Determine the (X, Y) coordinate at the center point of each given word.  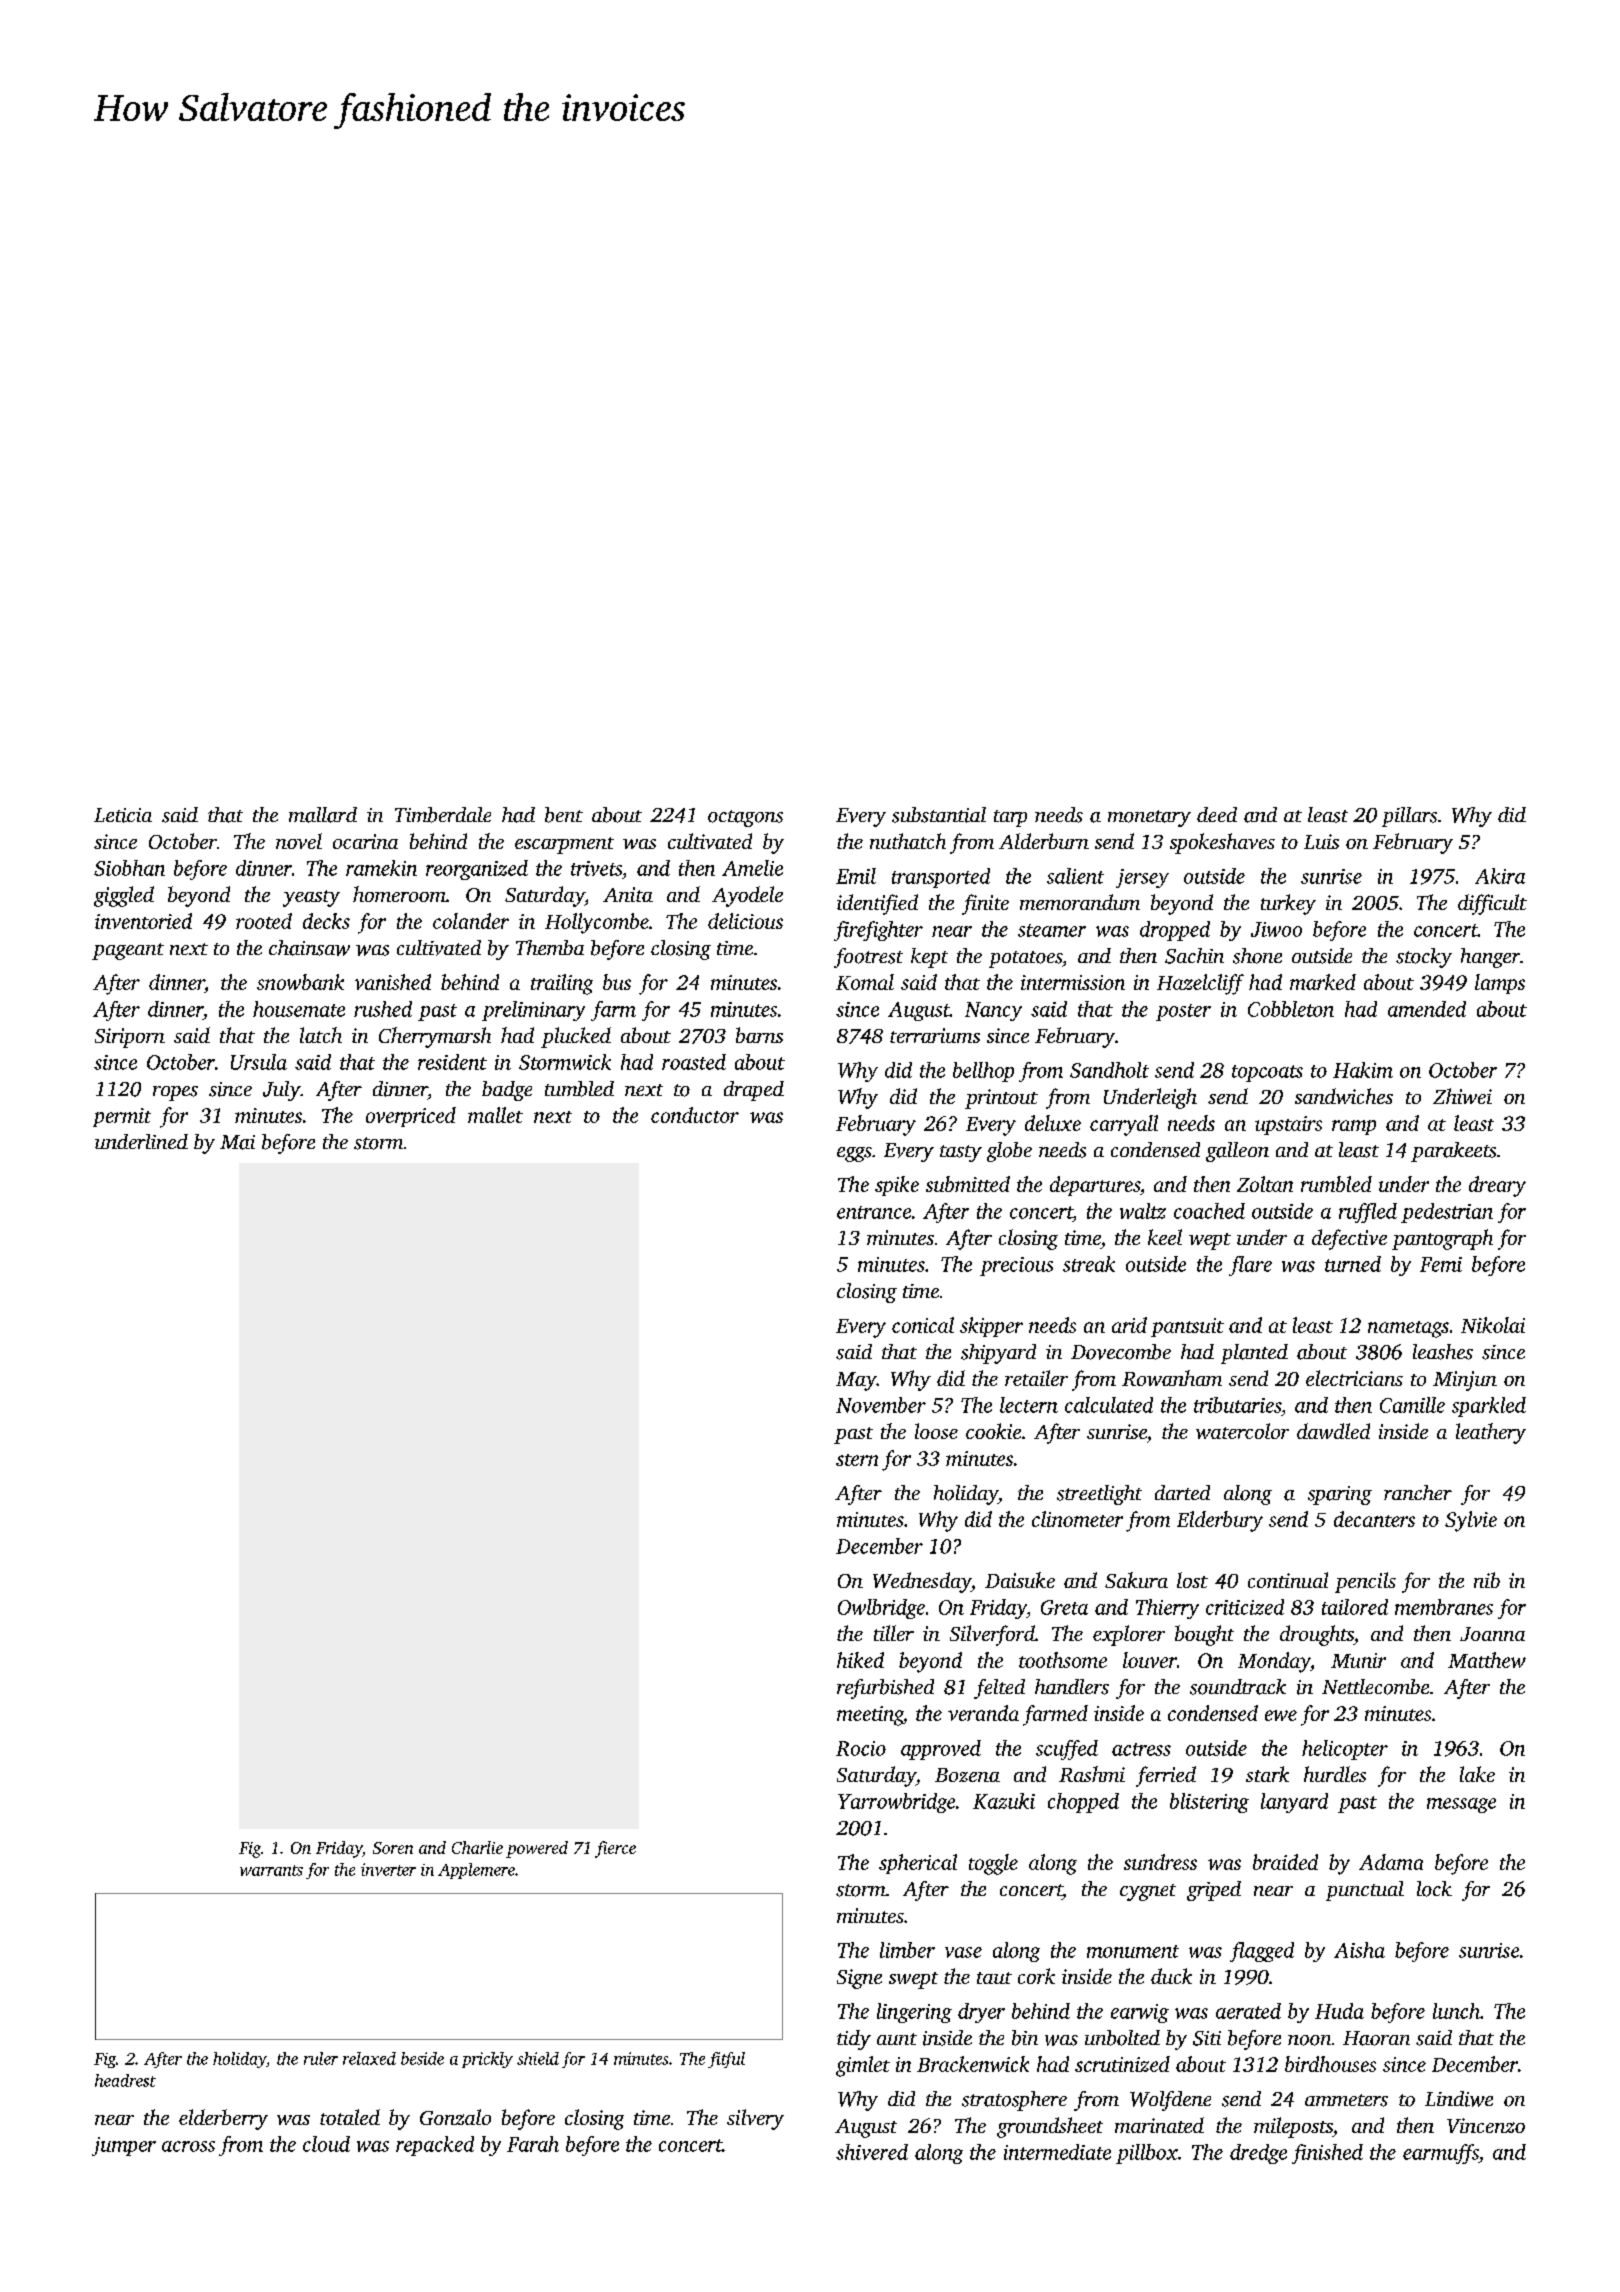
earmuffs (1441, 2154)
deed (1217, 814)
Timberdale (443, 815)
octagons (745, 818)
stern (857, 1460)
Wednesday (922, 1582)
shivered (872, 2152)
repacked (435, 2146)
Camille (1412, 1405)
